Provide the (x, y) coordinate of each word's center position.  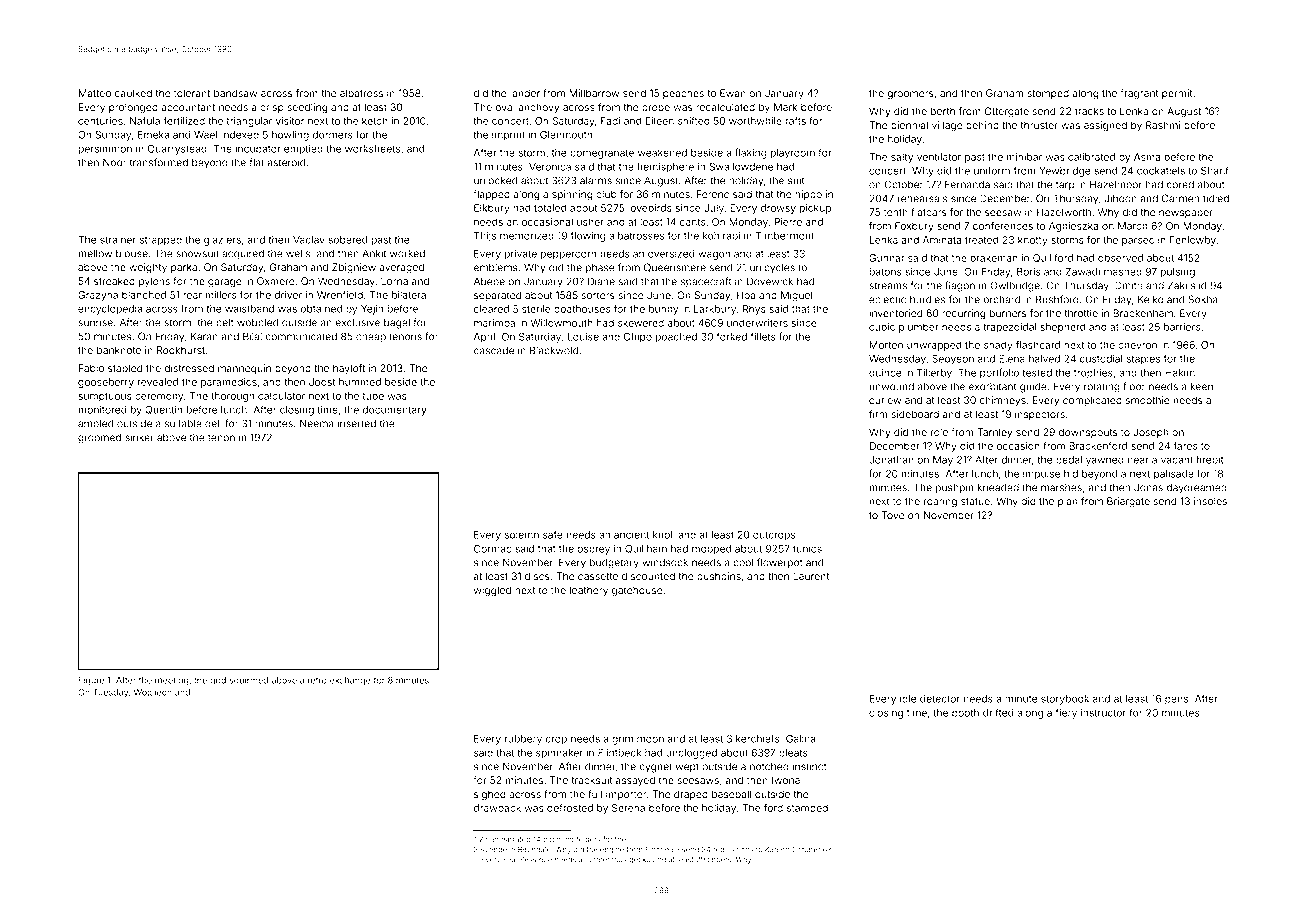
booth (965, 713)
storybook (1065, 700)
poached (676, 338)
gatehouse (637, 591)
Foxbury (914, 227)
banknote (119, 350)
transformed (159, 162)
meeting (172, 681)
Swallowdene (741, 166)
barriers (1182, 327)
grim (622, 740)
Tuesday (110, 693)
